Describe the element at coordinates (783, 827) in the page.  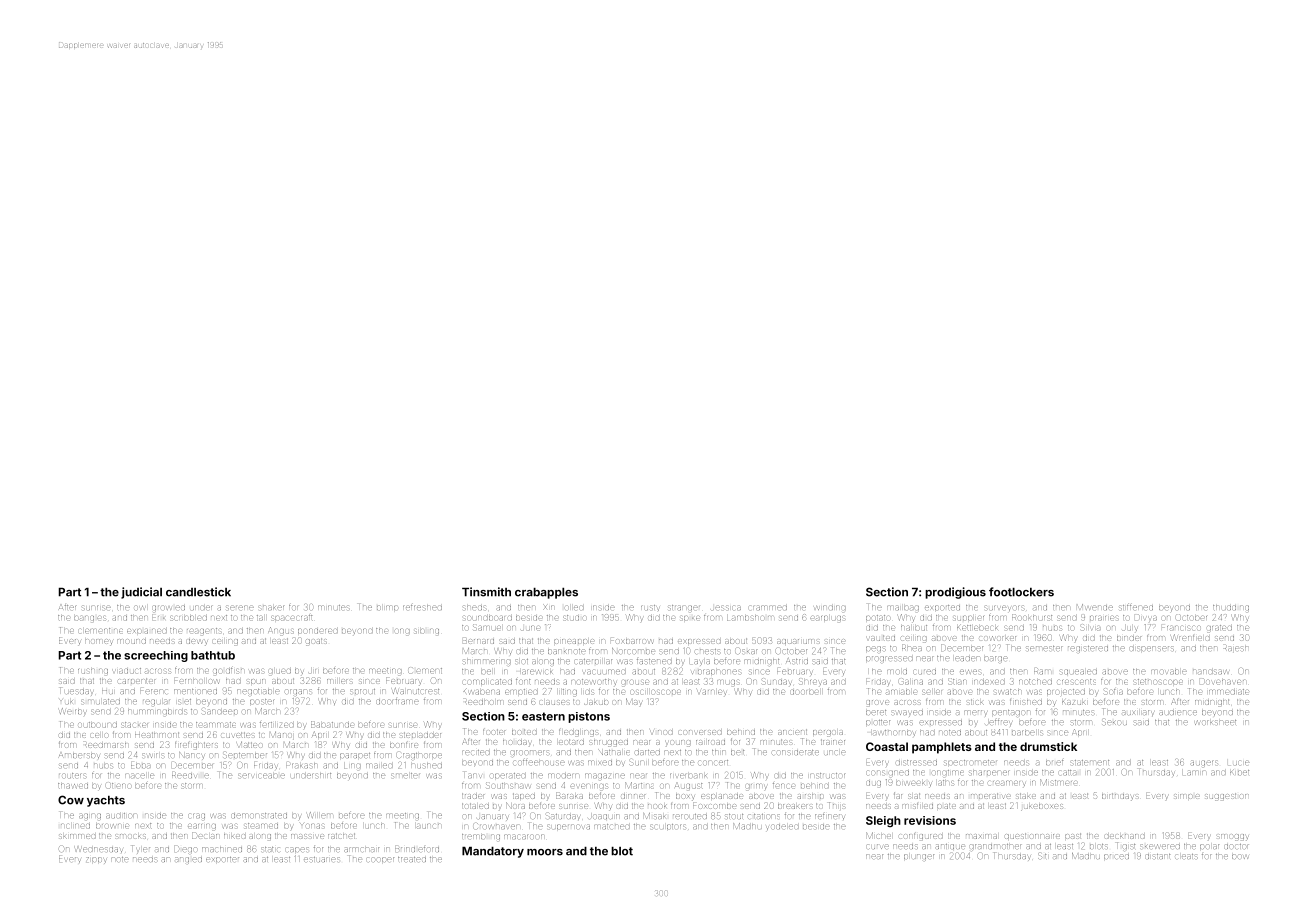
I see `yodeled` at that location.
